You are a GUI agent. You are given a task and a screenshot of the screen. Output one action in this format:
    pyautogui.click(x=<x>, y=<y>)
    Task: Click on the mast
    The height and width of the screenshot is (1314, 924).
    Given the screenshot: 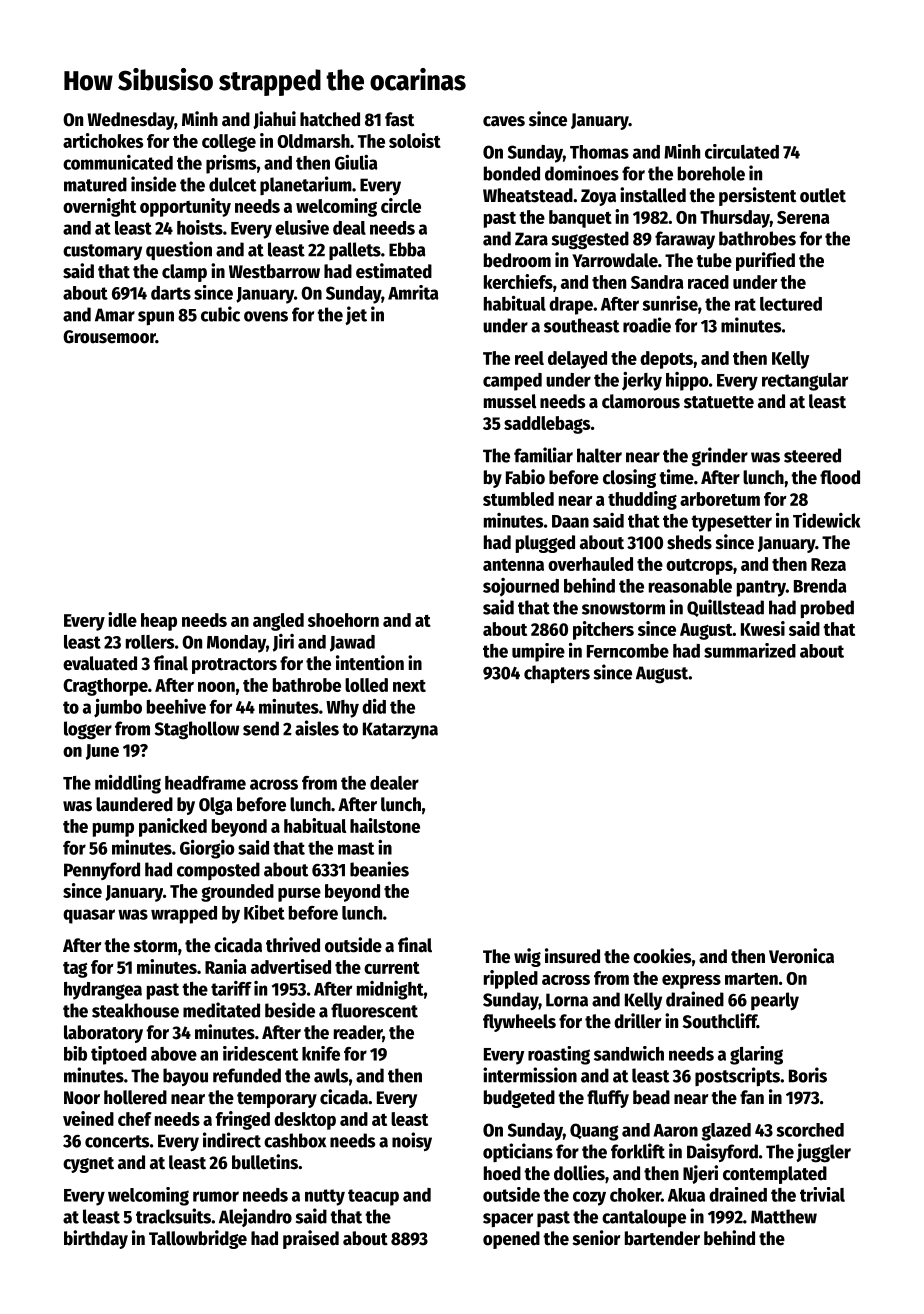 What is the action you would take?
    pyautogui.click(x=356, y=848)
